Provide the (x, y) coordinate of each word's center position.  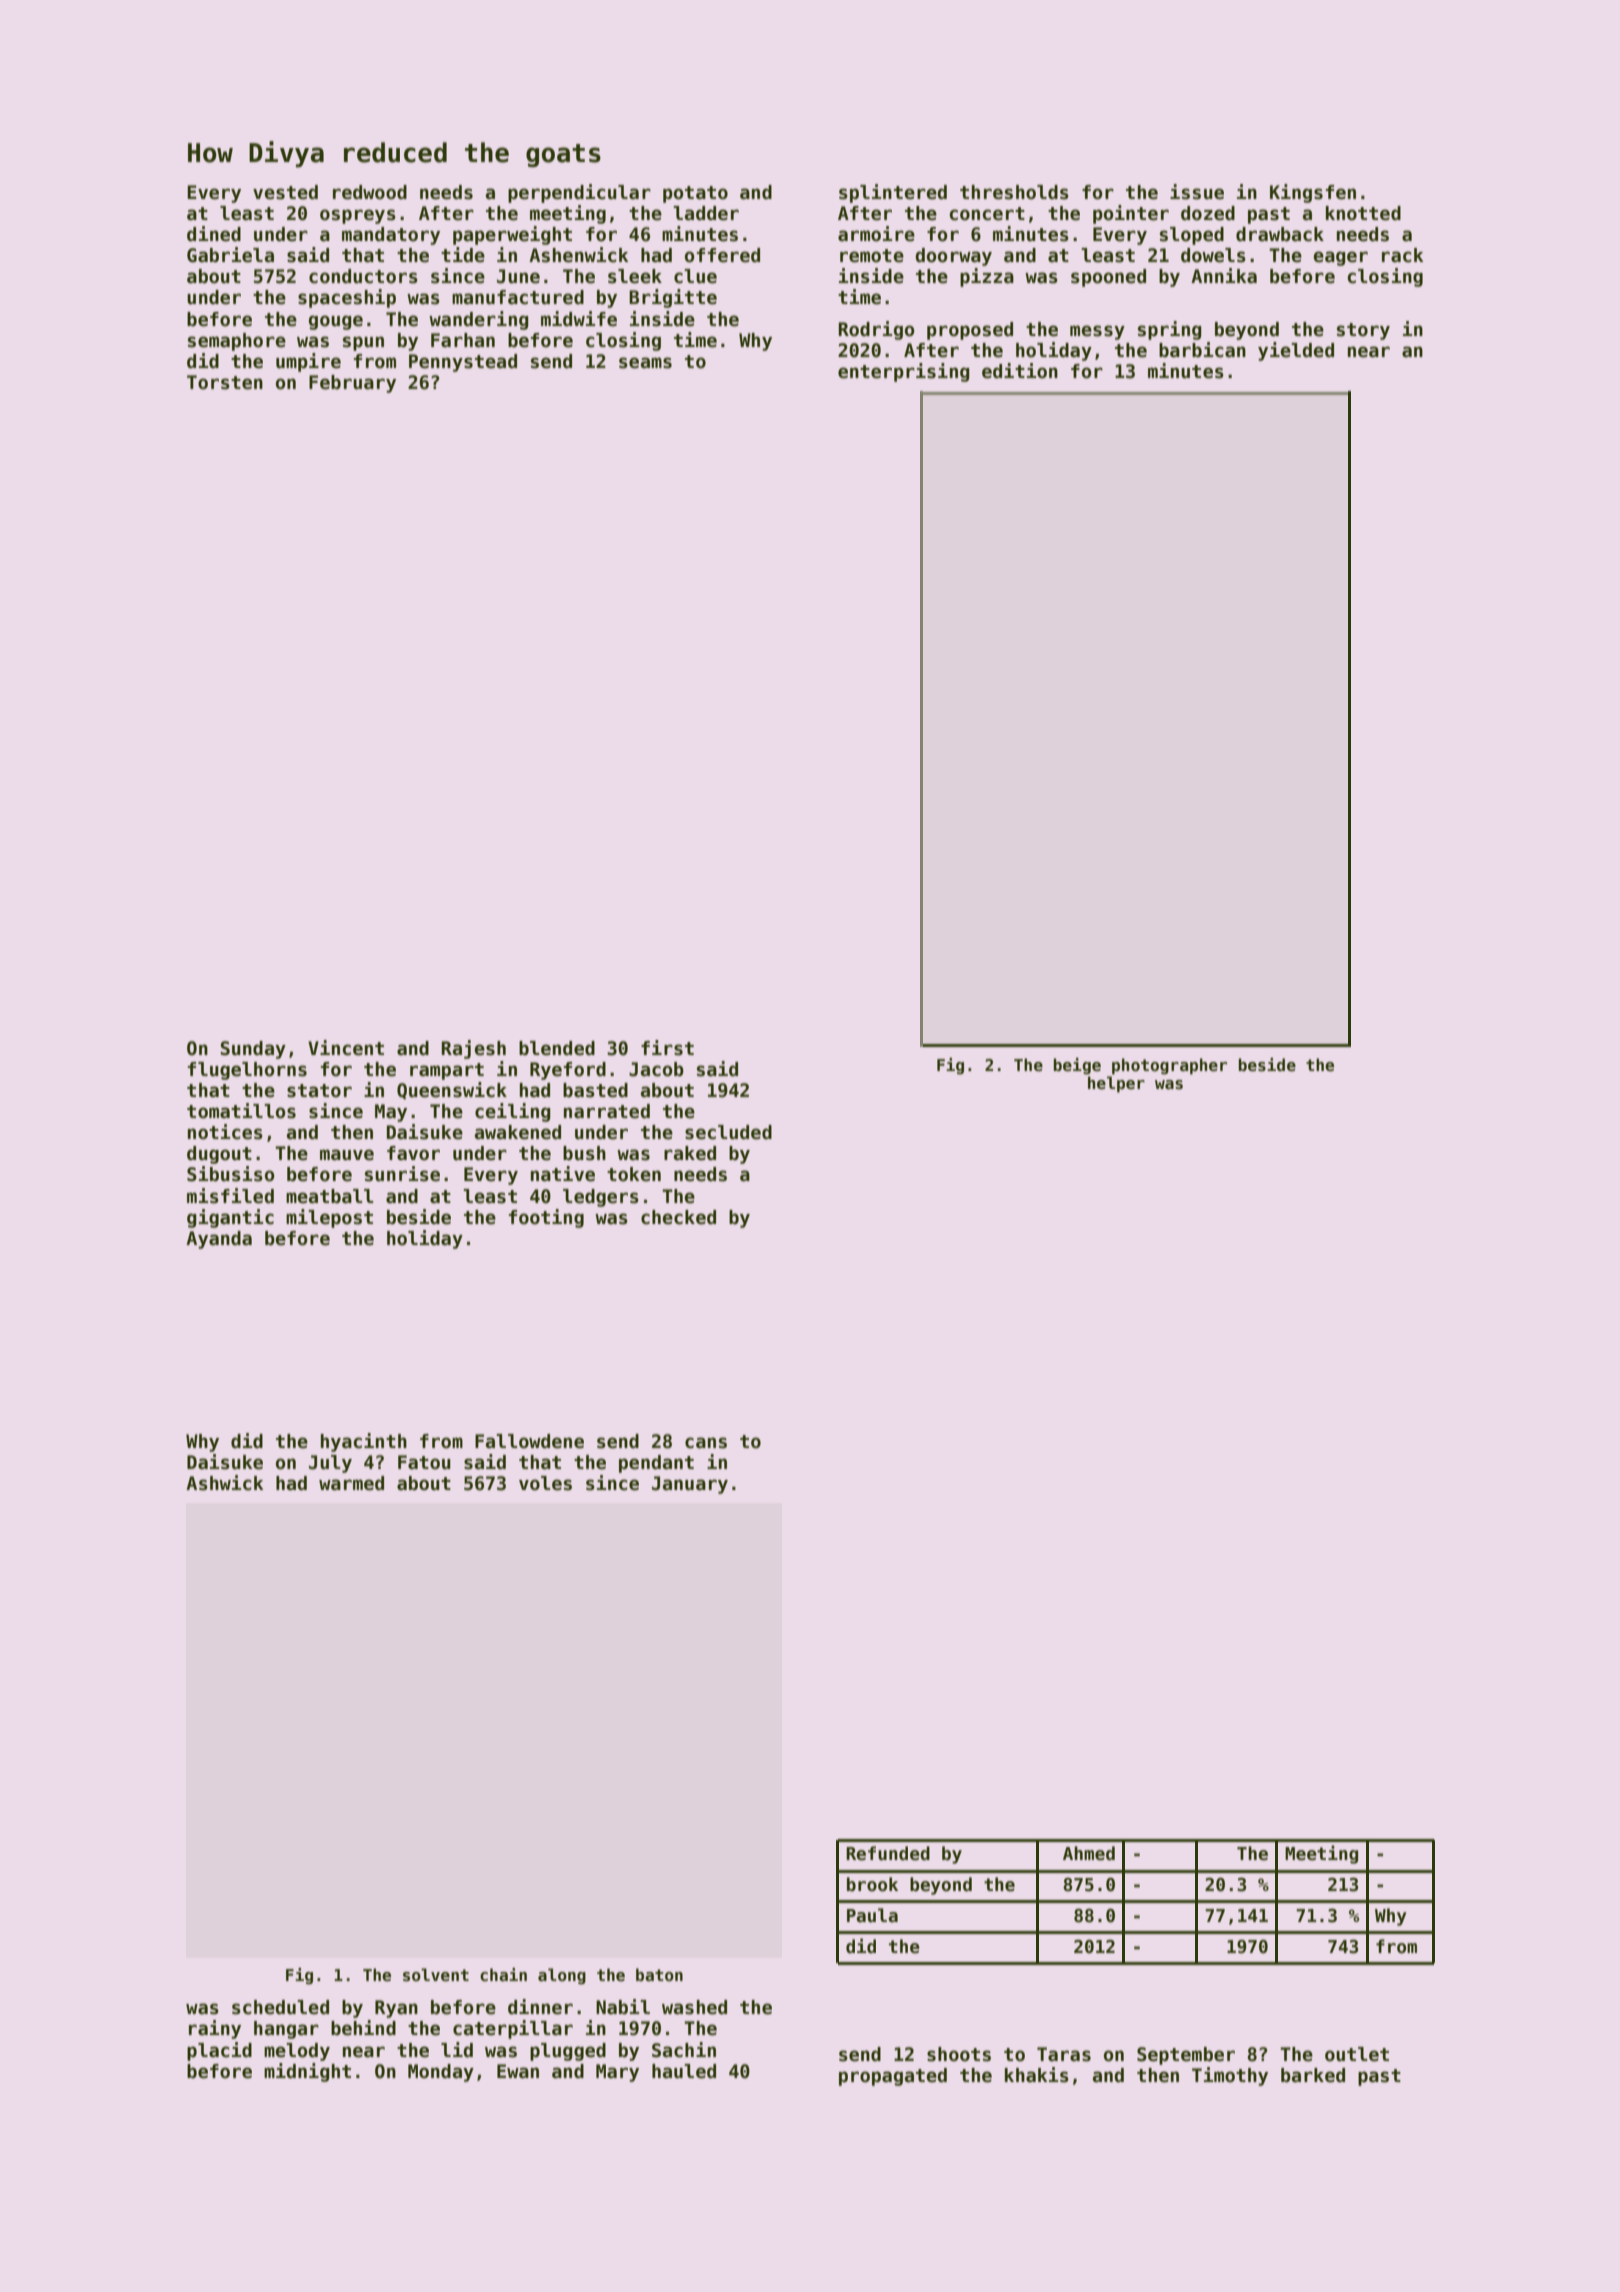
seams (645, 363)
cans (706, 1443)
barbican (1202, 350)
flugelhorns (247, 1071)
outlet (1357, 2054)
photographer (1169, 1066)
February (352, 384)
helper (1116, 1084)
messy (1097, 332)
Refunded (888, 1853)
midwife (579, 319)
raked (690, 1153)
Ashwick (224, 1483)
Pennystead (463, 363)
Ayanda (219, 1240)
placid (219, 2051)
